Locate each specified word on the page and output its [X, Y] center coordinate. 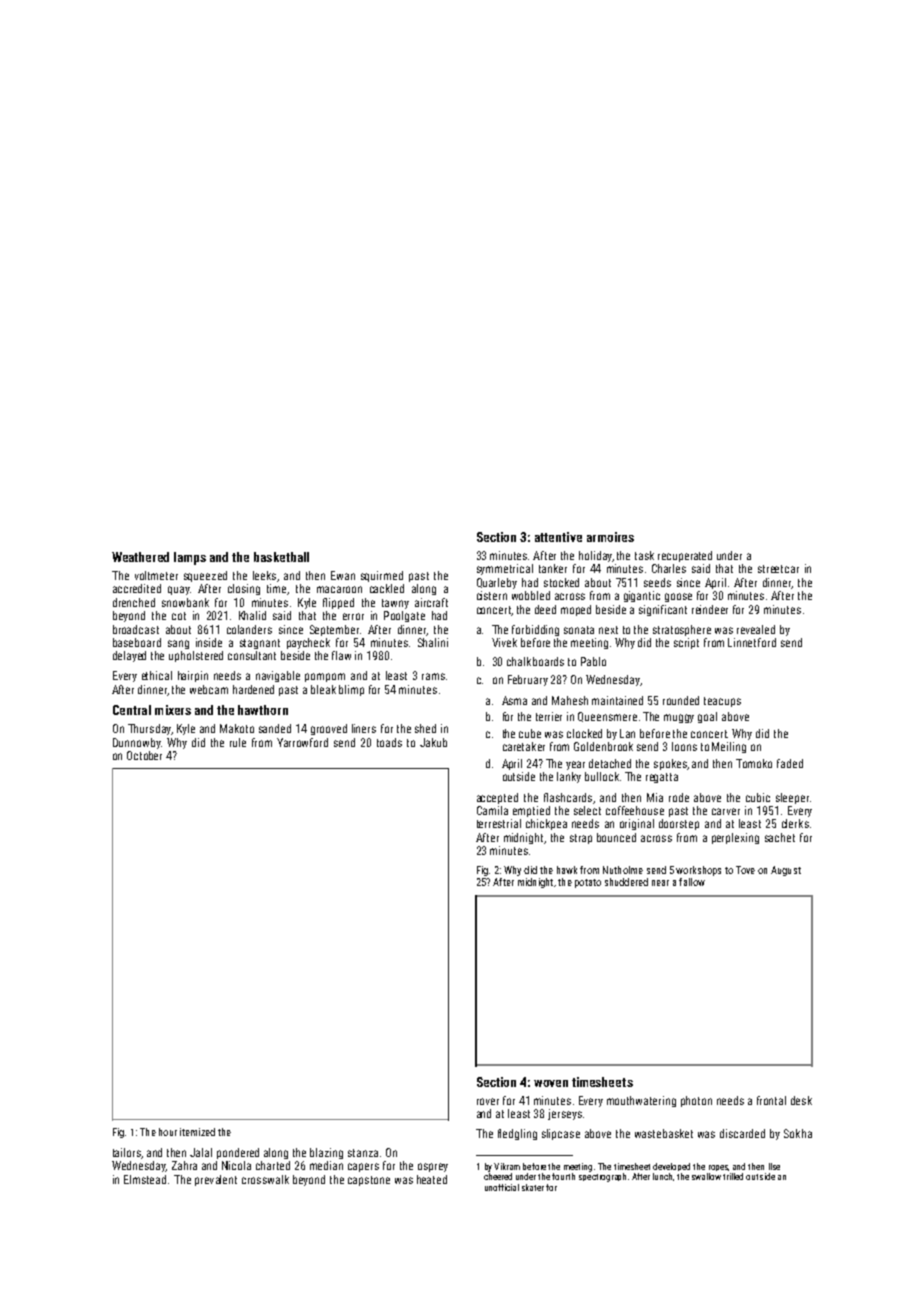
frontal [771, 1100]
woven [551, 1083]
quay [179, 590]
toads [389, 742]
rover [488, 1101]
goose [678, 597]
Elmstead [145, 1179]
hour [168, 1132]
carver [726, 811]
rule [238, 742]
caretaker [524, 746]
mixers [173, 710]
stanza [363, 1153]
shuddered [626, 882]
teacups [722, 702]
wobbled [531, 595]
